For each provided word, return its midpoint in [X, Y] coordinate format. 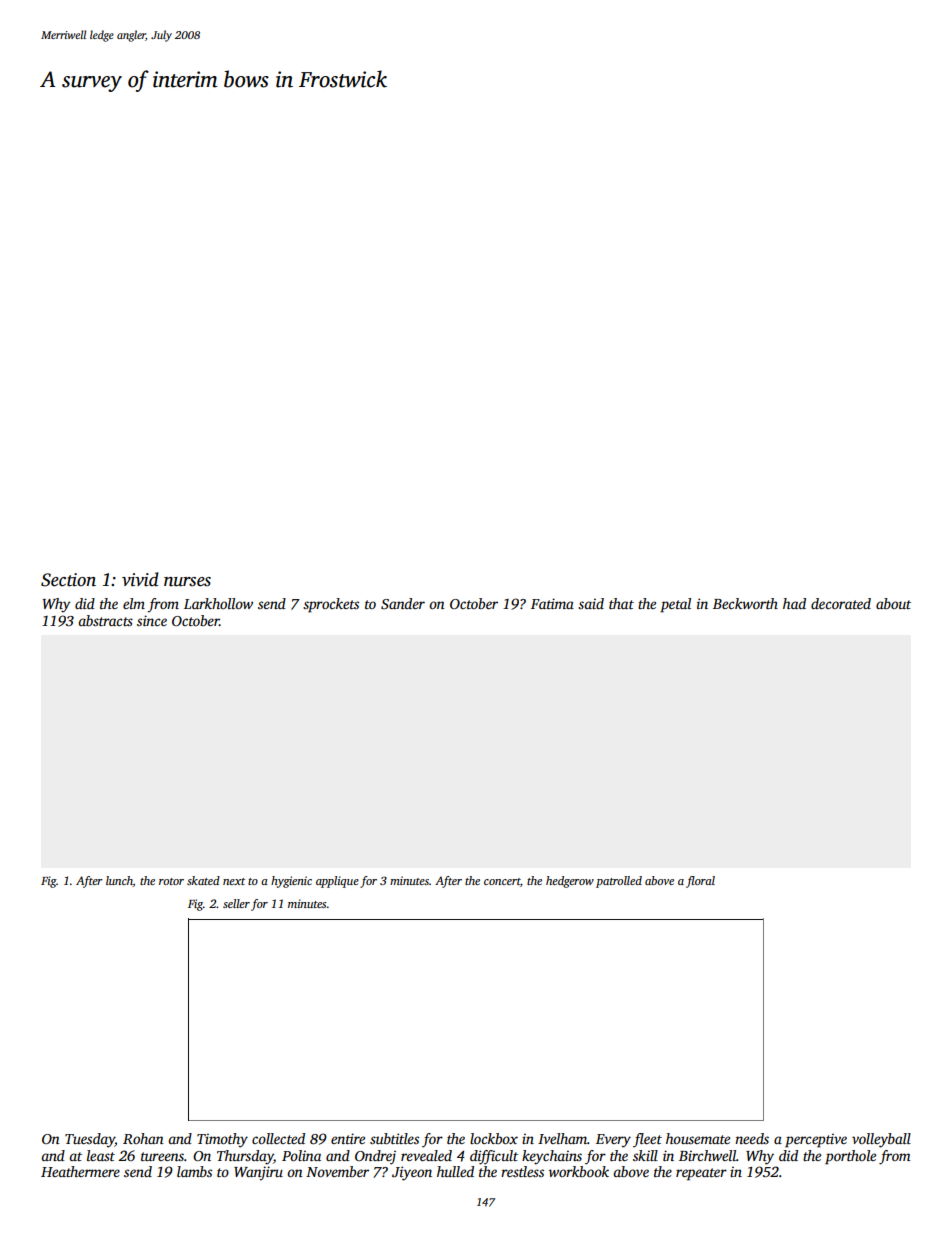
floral [700, 882]
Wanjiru [258, 1173]
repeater [701, 1174]
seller [236, 903]
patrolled [619, 882]
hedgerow [570, 882]
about [893, 603]
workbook [579, 1171]
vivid [140, 579]
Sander [403, 603]
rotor [171, 881]
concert [502, 881]
